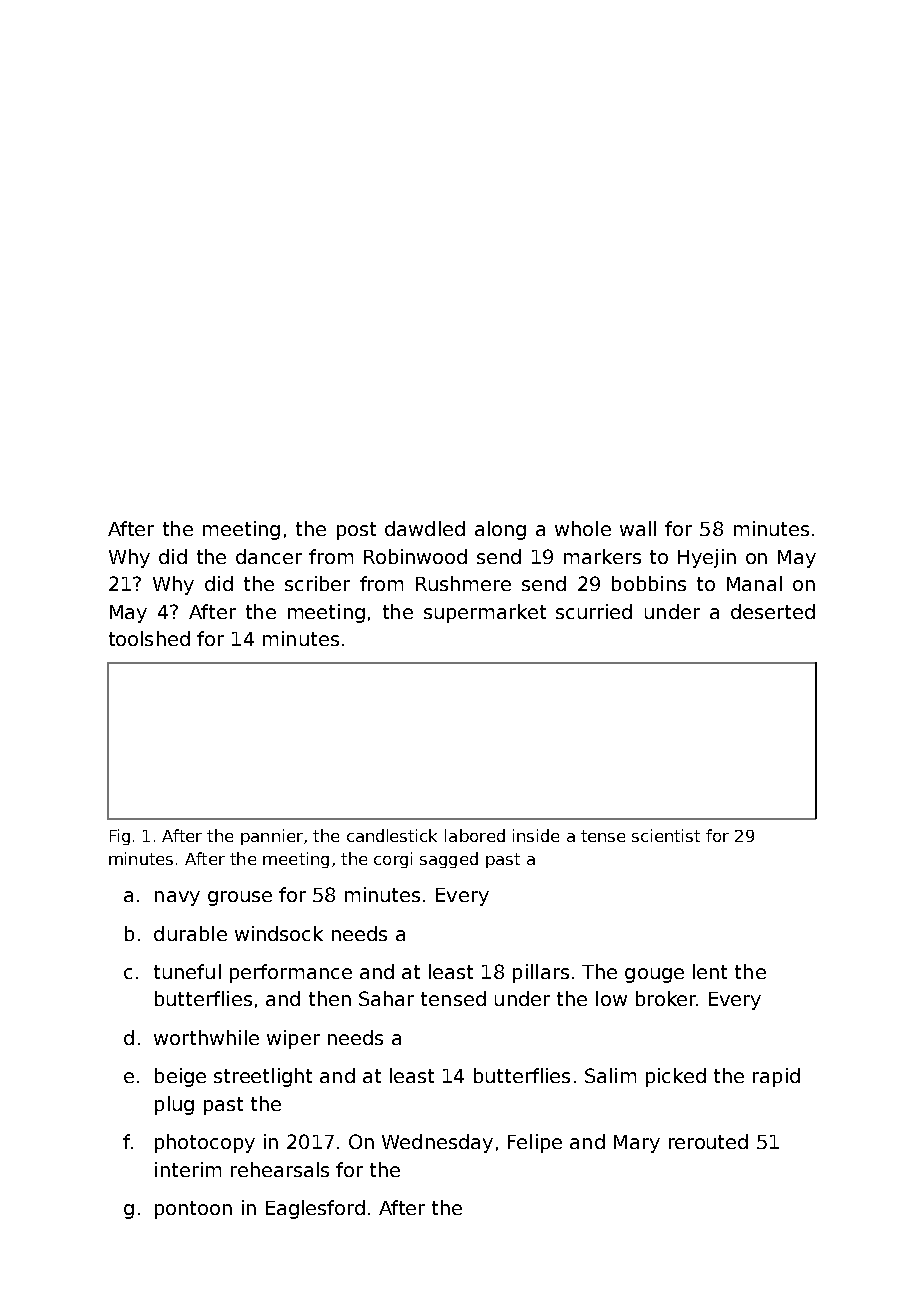 This screenshot has width=924, height=1314. I want to click on Rushmere, so click(463, 583).
